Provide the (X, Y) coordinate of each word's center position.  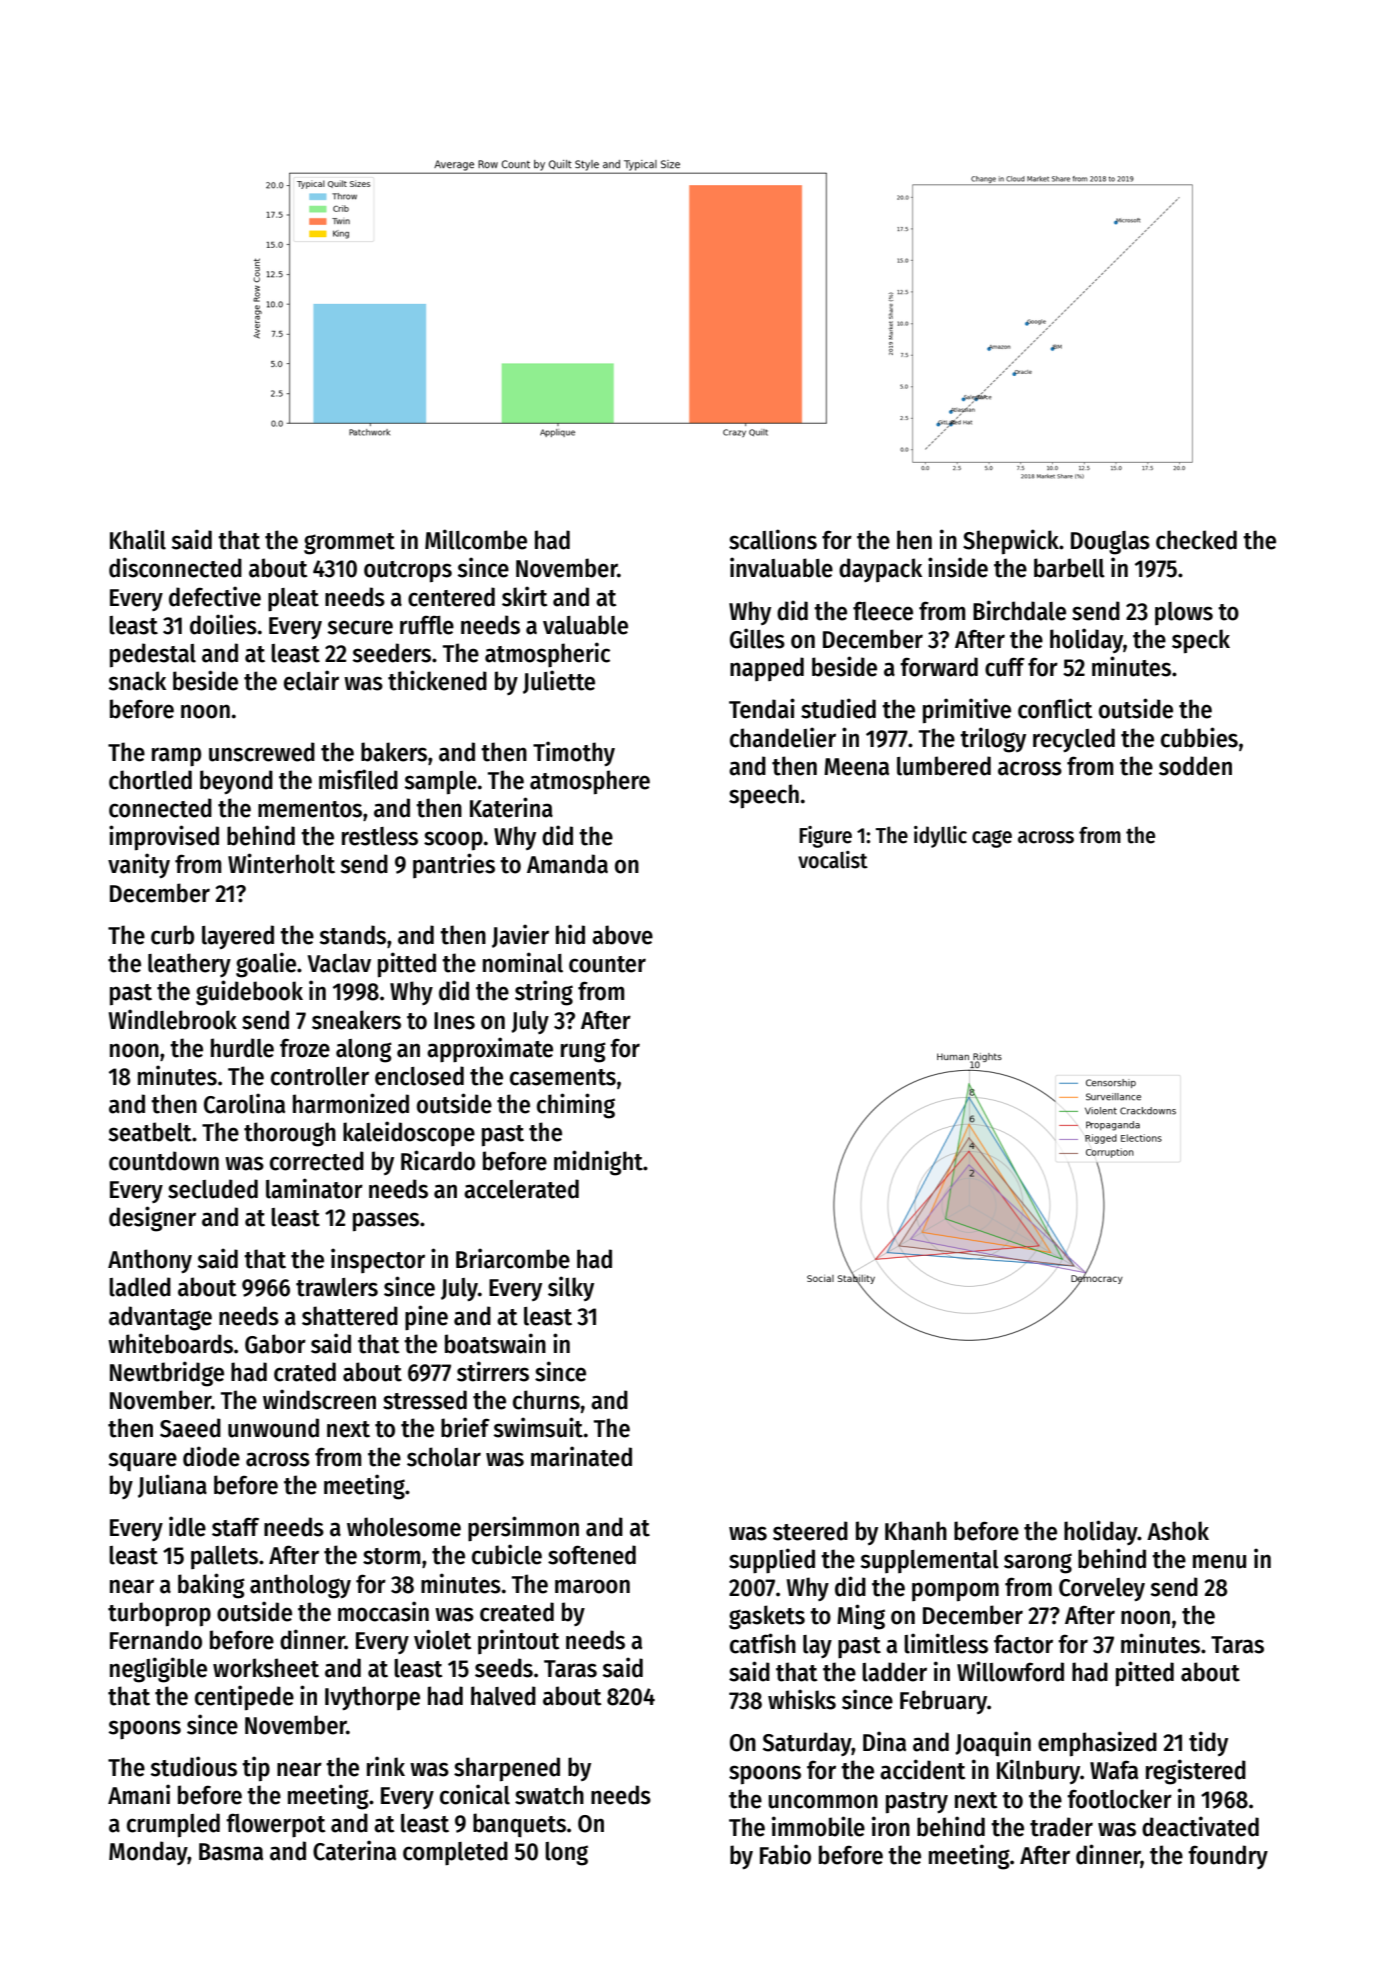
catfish (763, 1643)
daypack (880, 570)
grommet (349, 544)
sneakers (356, 1020)
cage (992, 839)
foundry (1228, 1857)
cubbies (1199, 737)
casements (563, 1077)
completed (455, 1853)
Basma (231, 1852)
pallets (224, 1557)
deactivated (1200, 1826)
